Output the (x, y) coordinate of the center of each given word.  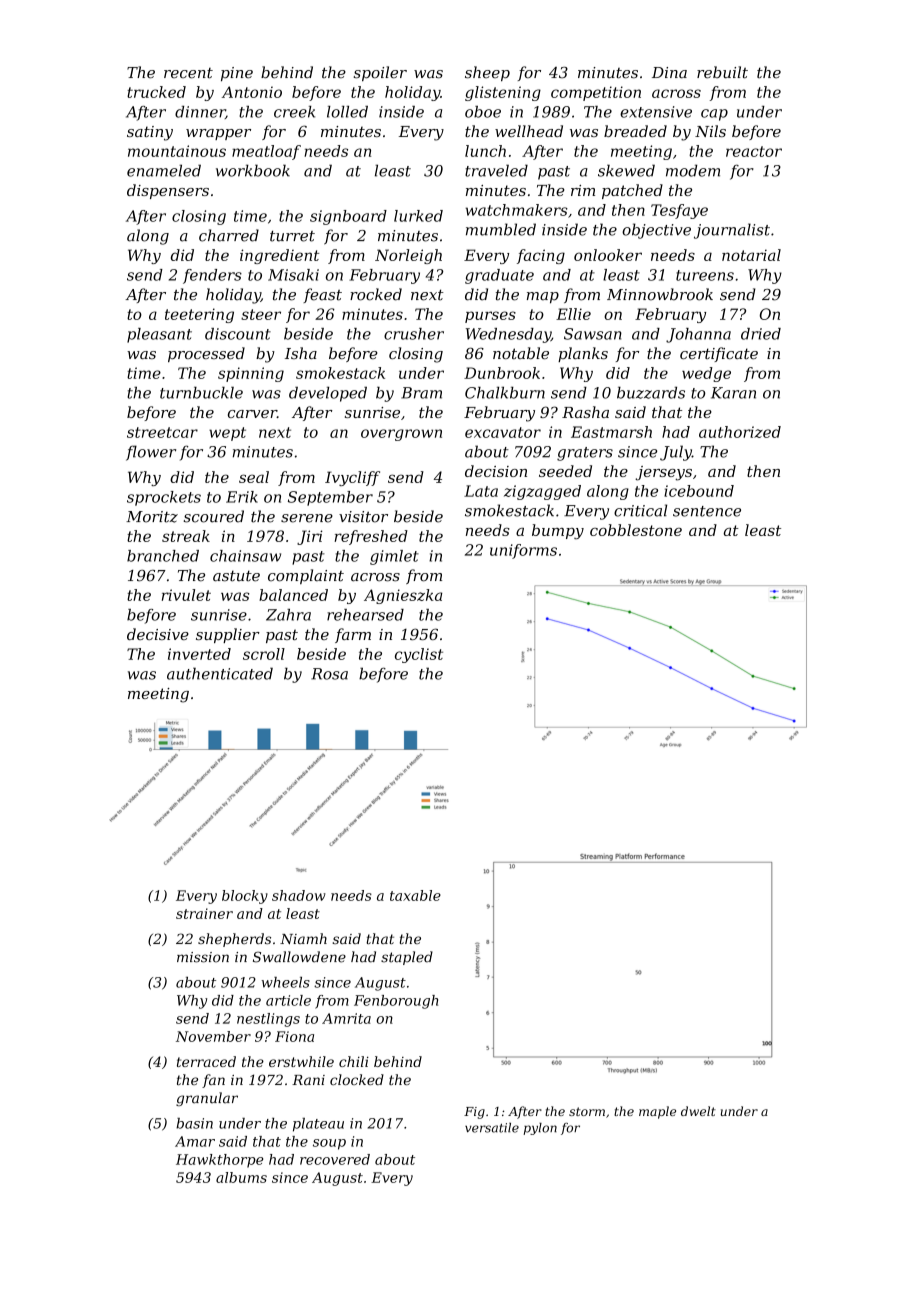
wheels (285, 982)
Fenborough (396, 1002)
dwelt (698, 1111)
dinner (200, 112)
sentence (707, 511)
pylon (540, 1129)
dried (761, 334)
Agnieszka (403, 596)
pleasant (159, 335)
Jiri (310, 537)
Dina (669, 73)
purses (490, 317)
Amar (195, 1141)
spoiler (380, 73)
